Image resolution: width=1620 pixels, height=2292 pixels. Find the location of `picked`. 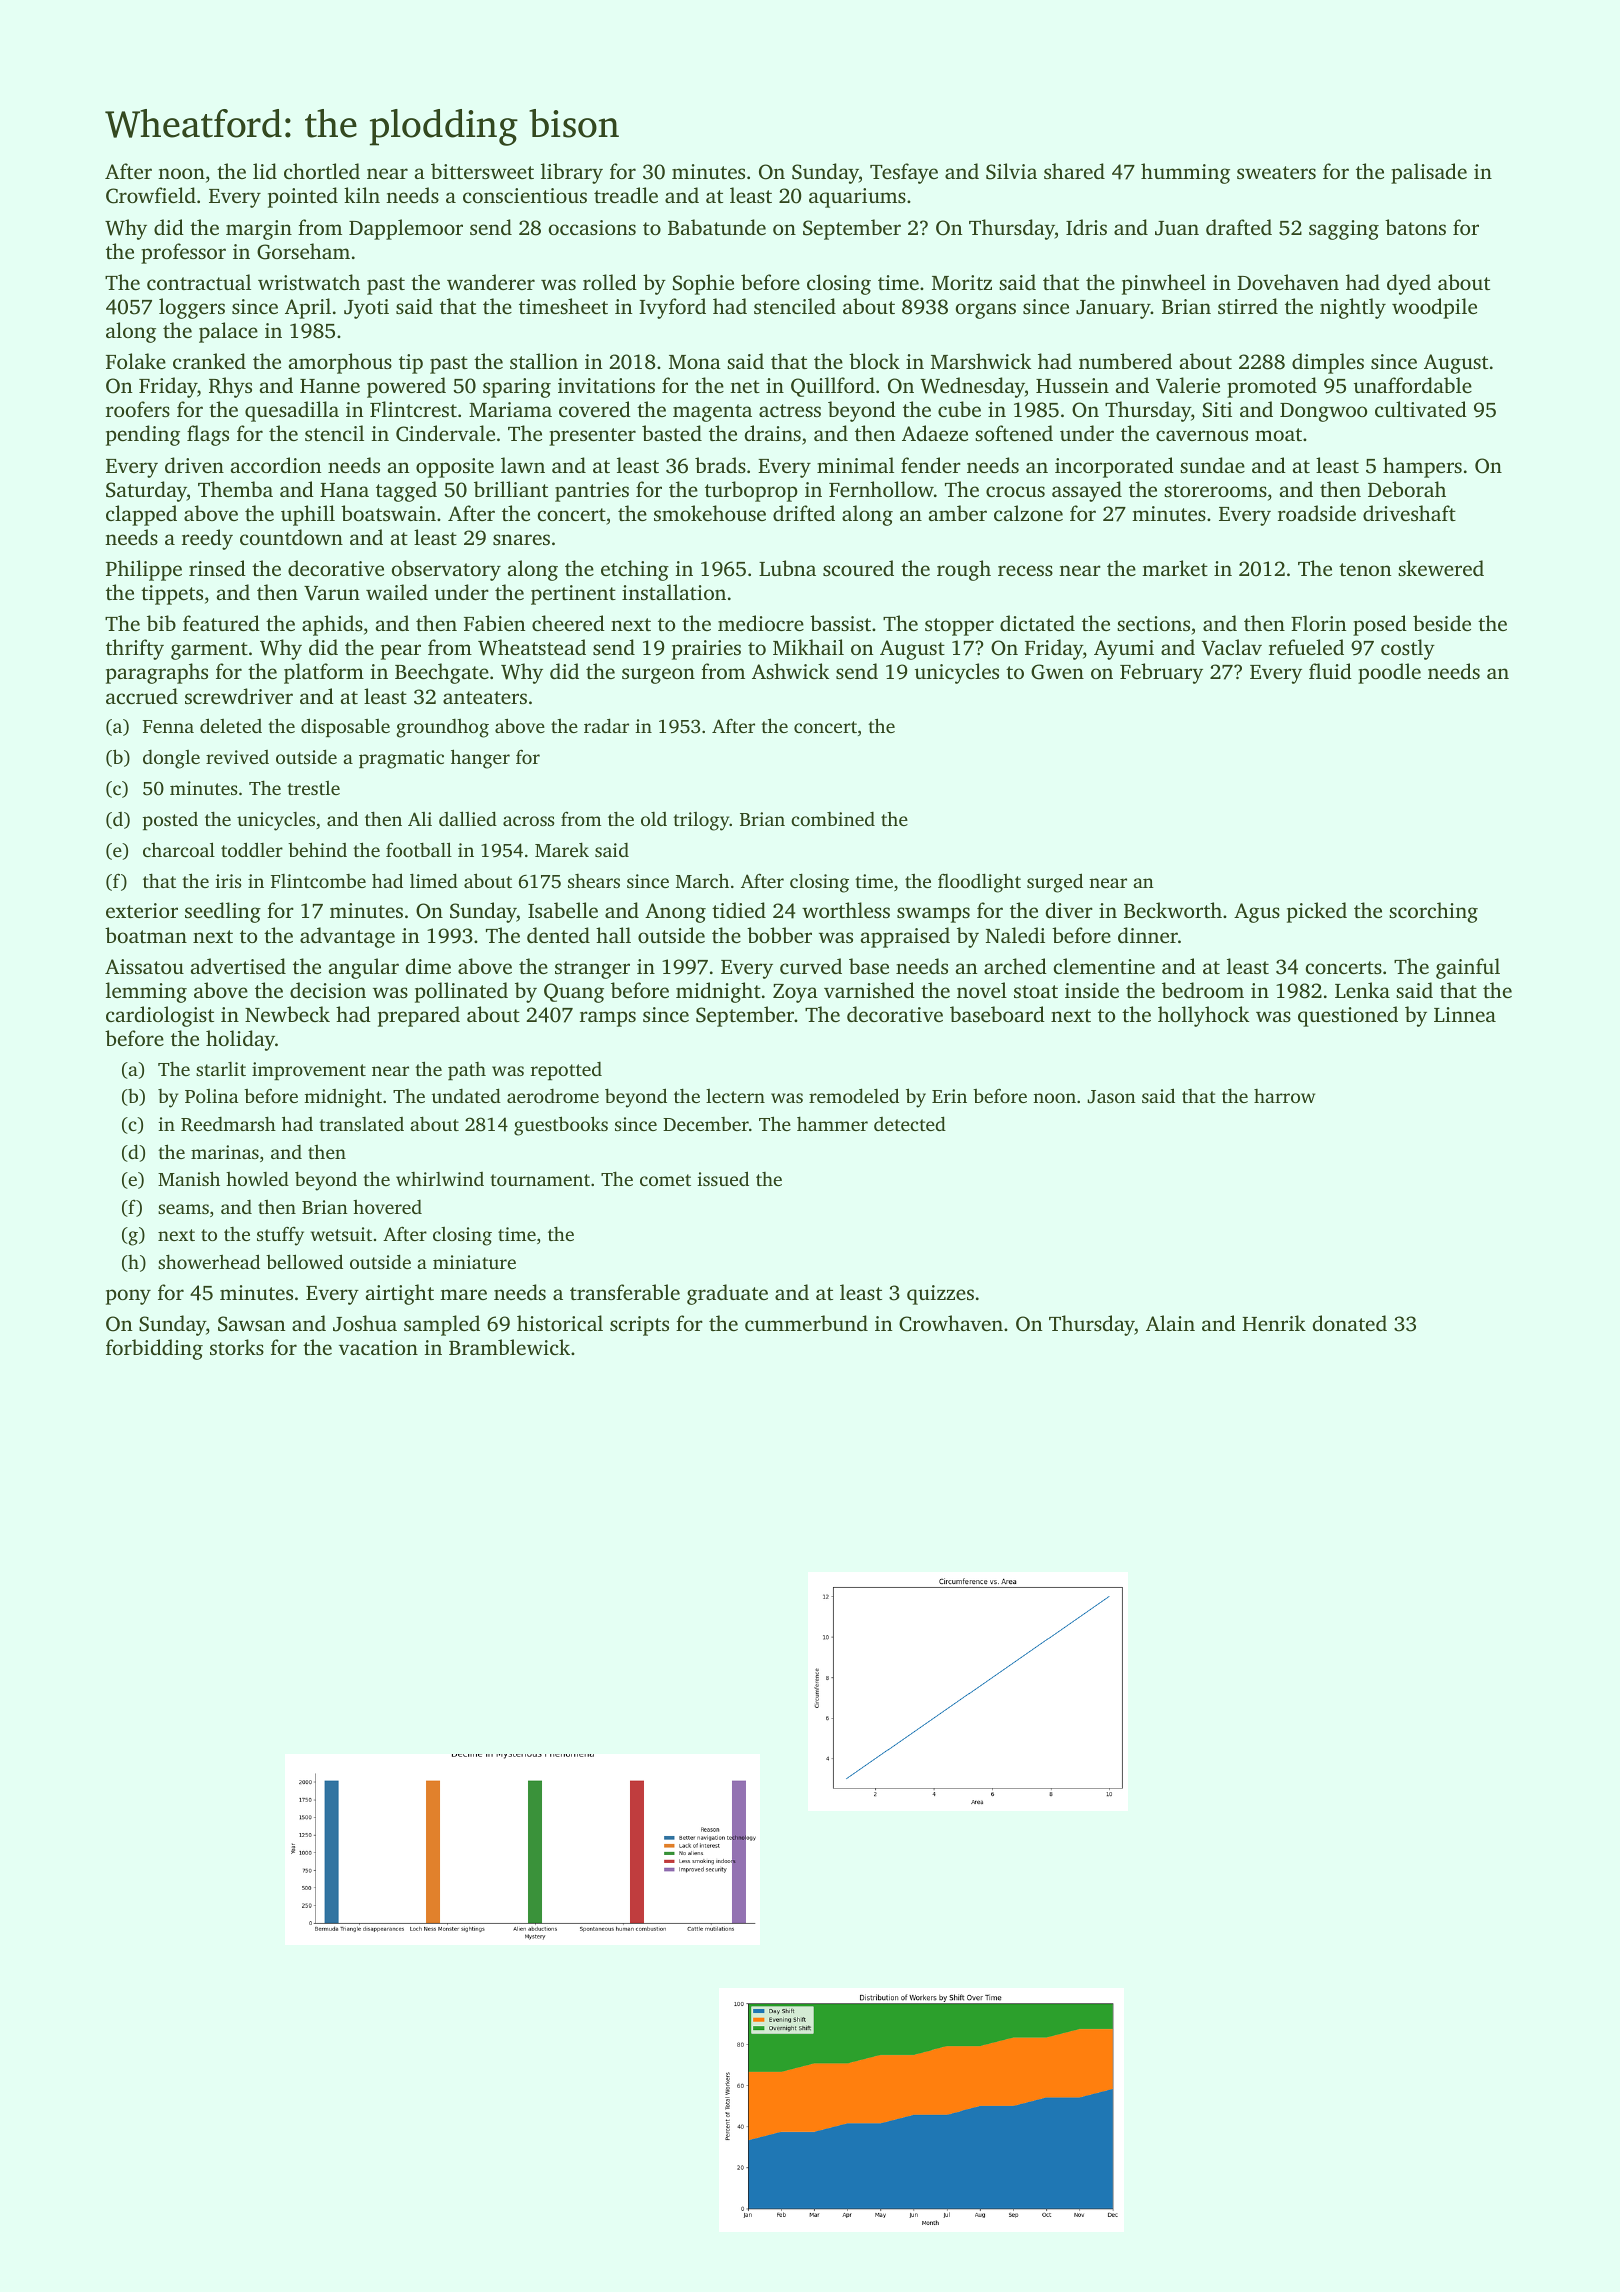

picked is located at coordinates (1317, 912).
